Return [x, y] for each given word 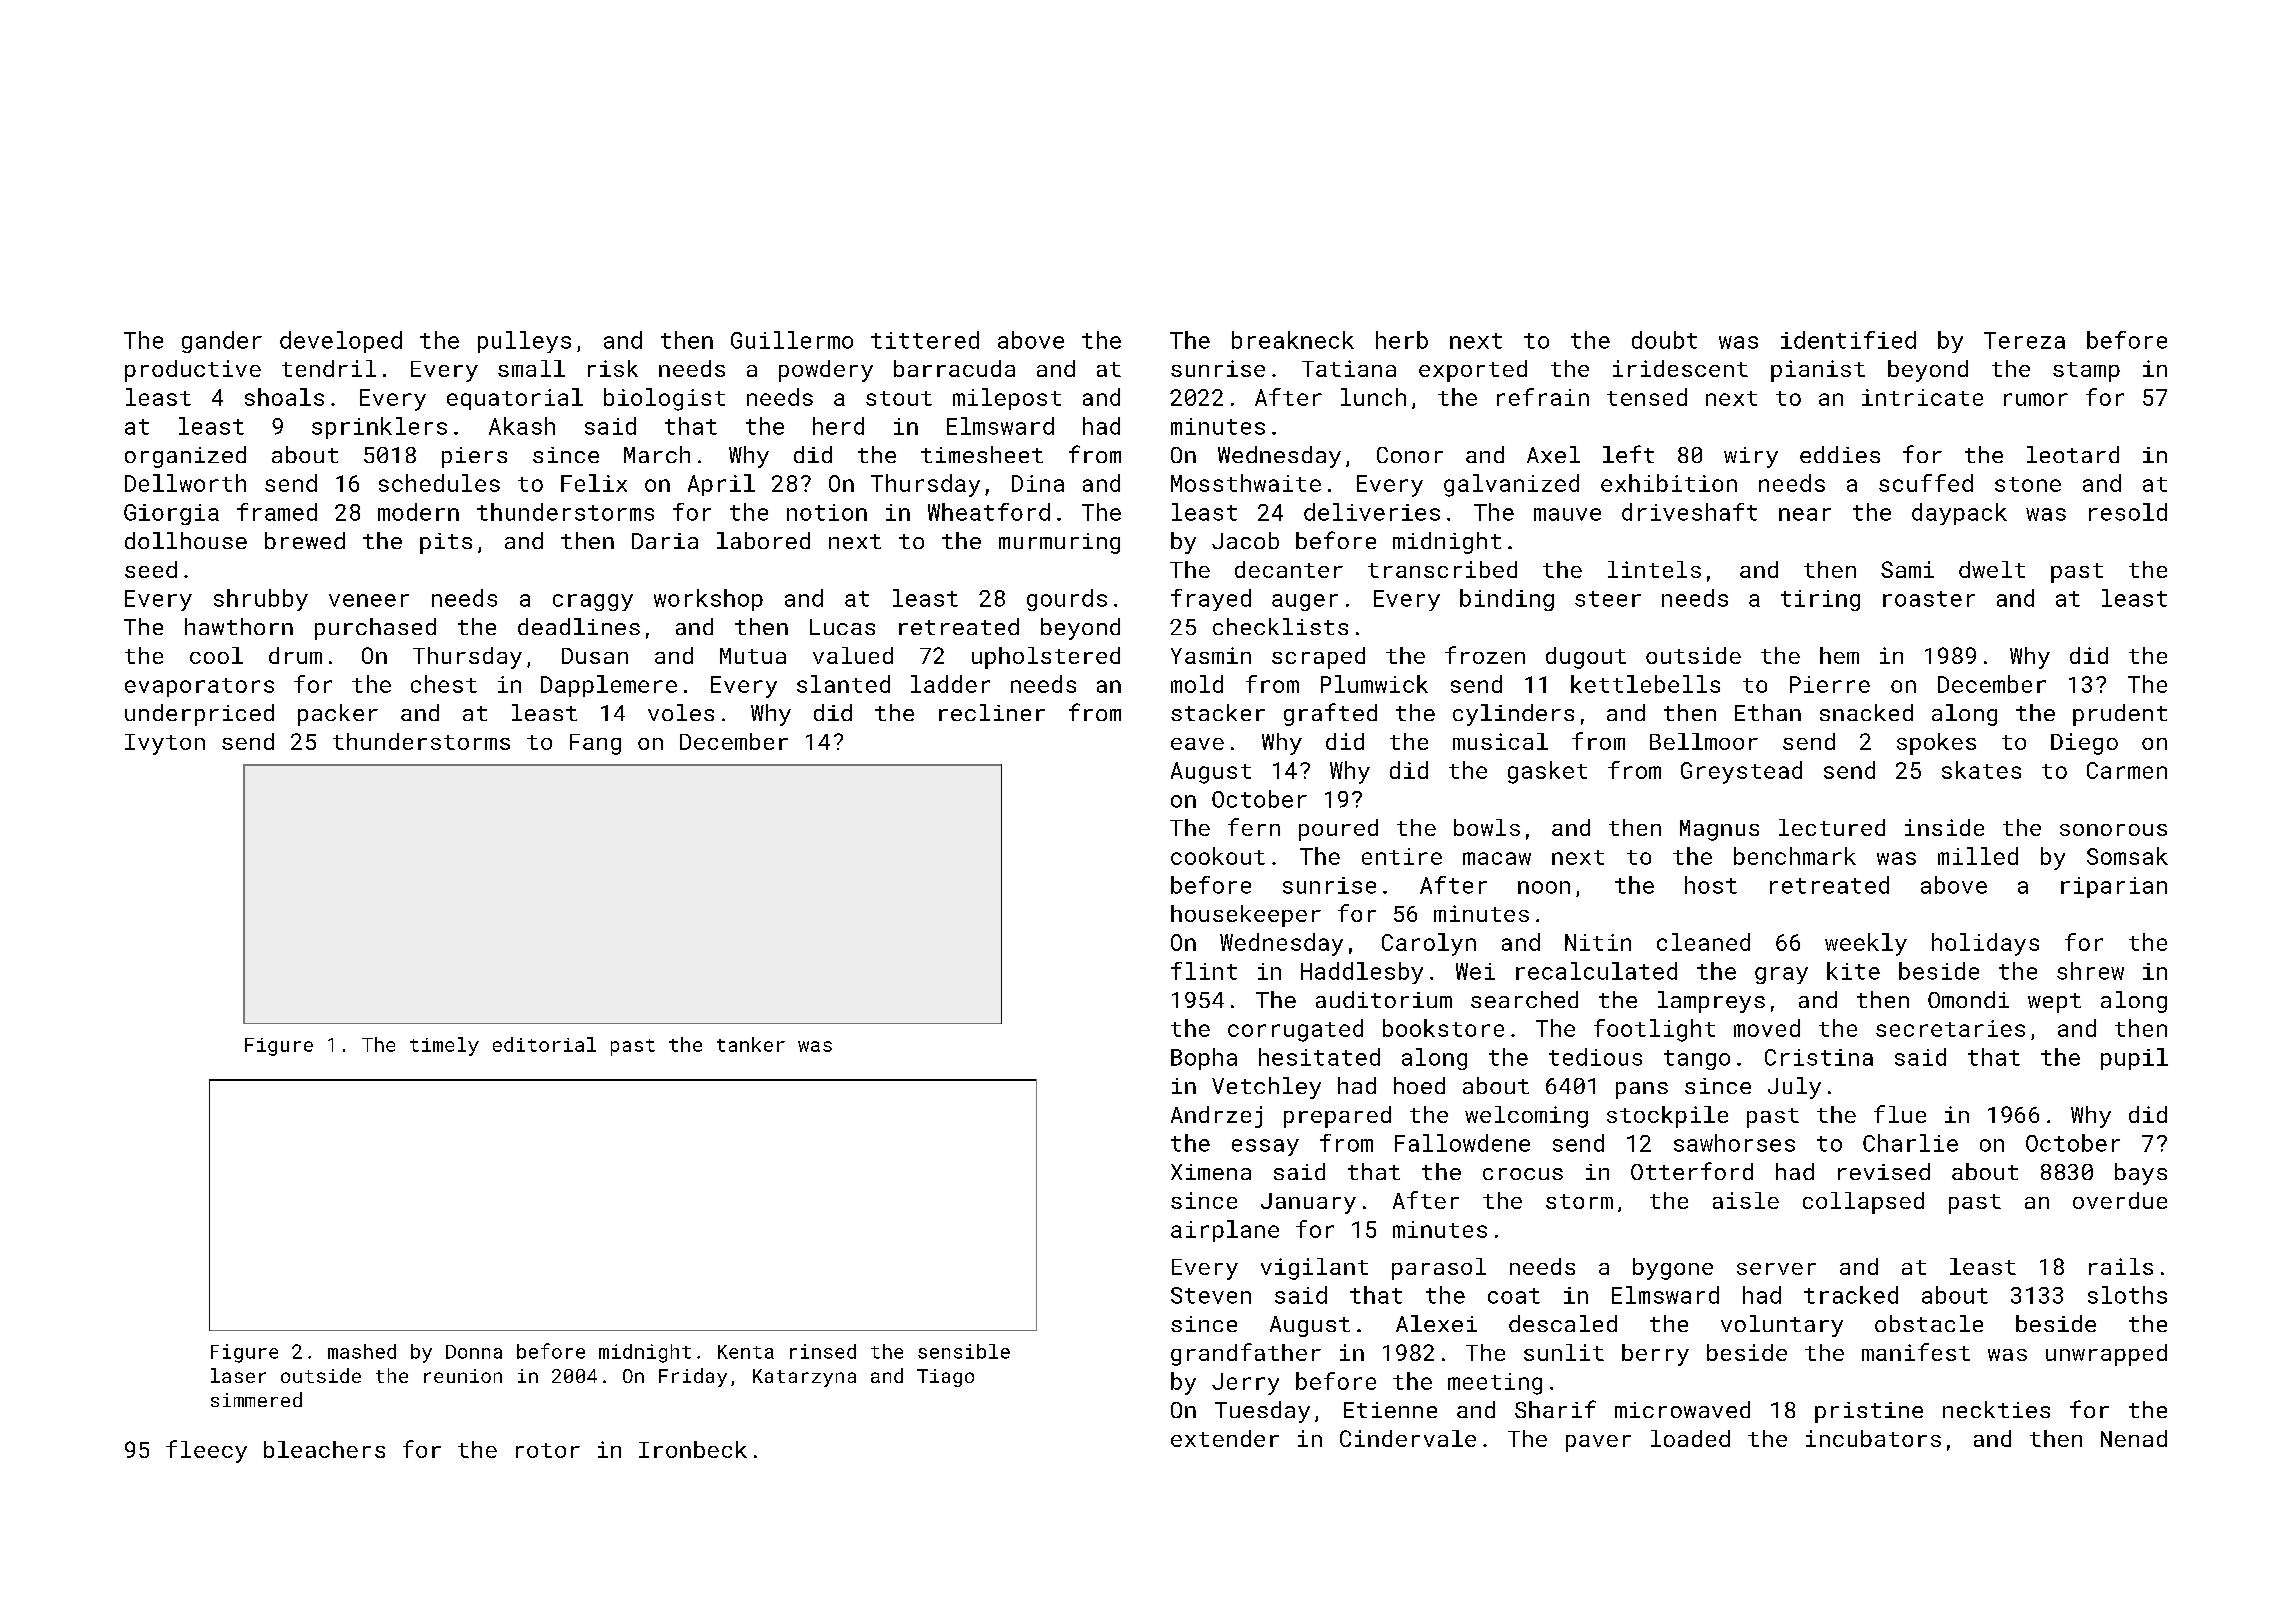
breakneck [1293, 340]
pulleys [524, 342]
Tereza [2024, 340]
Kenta [746, 1352]
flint [1204, 971]
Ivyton [165, 744]
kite [1853, 971]
